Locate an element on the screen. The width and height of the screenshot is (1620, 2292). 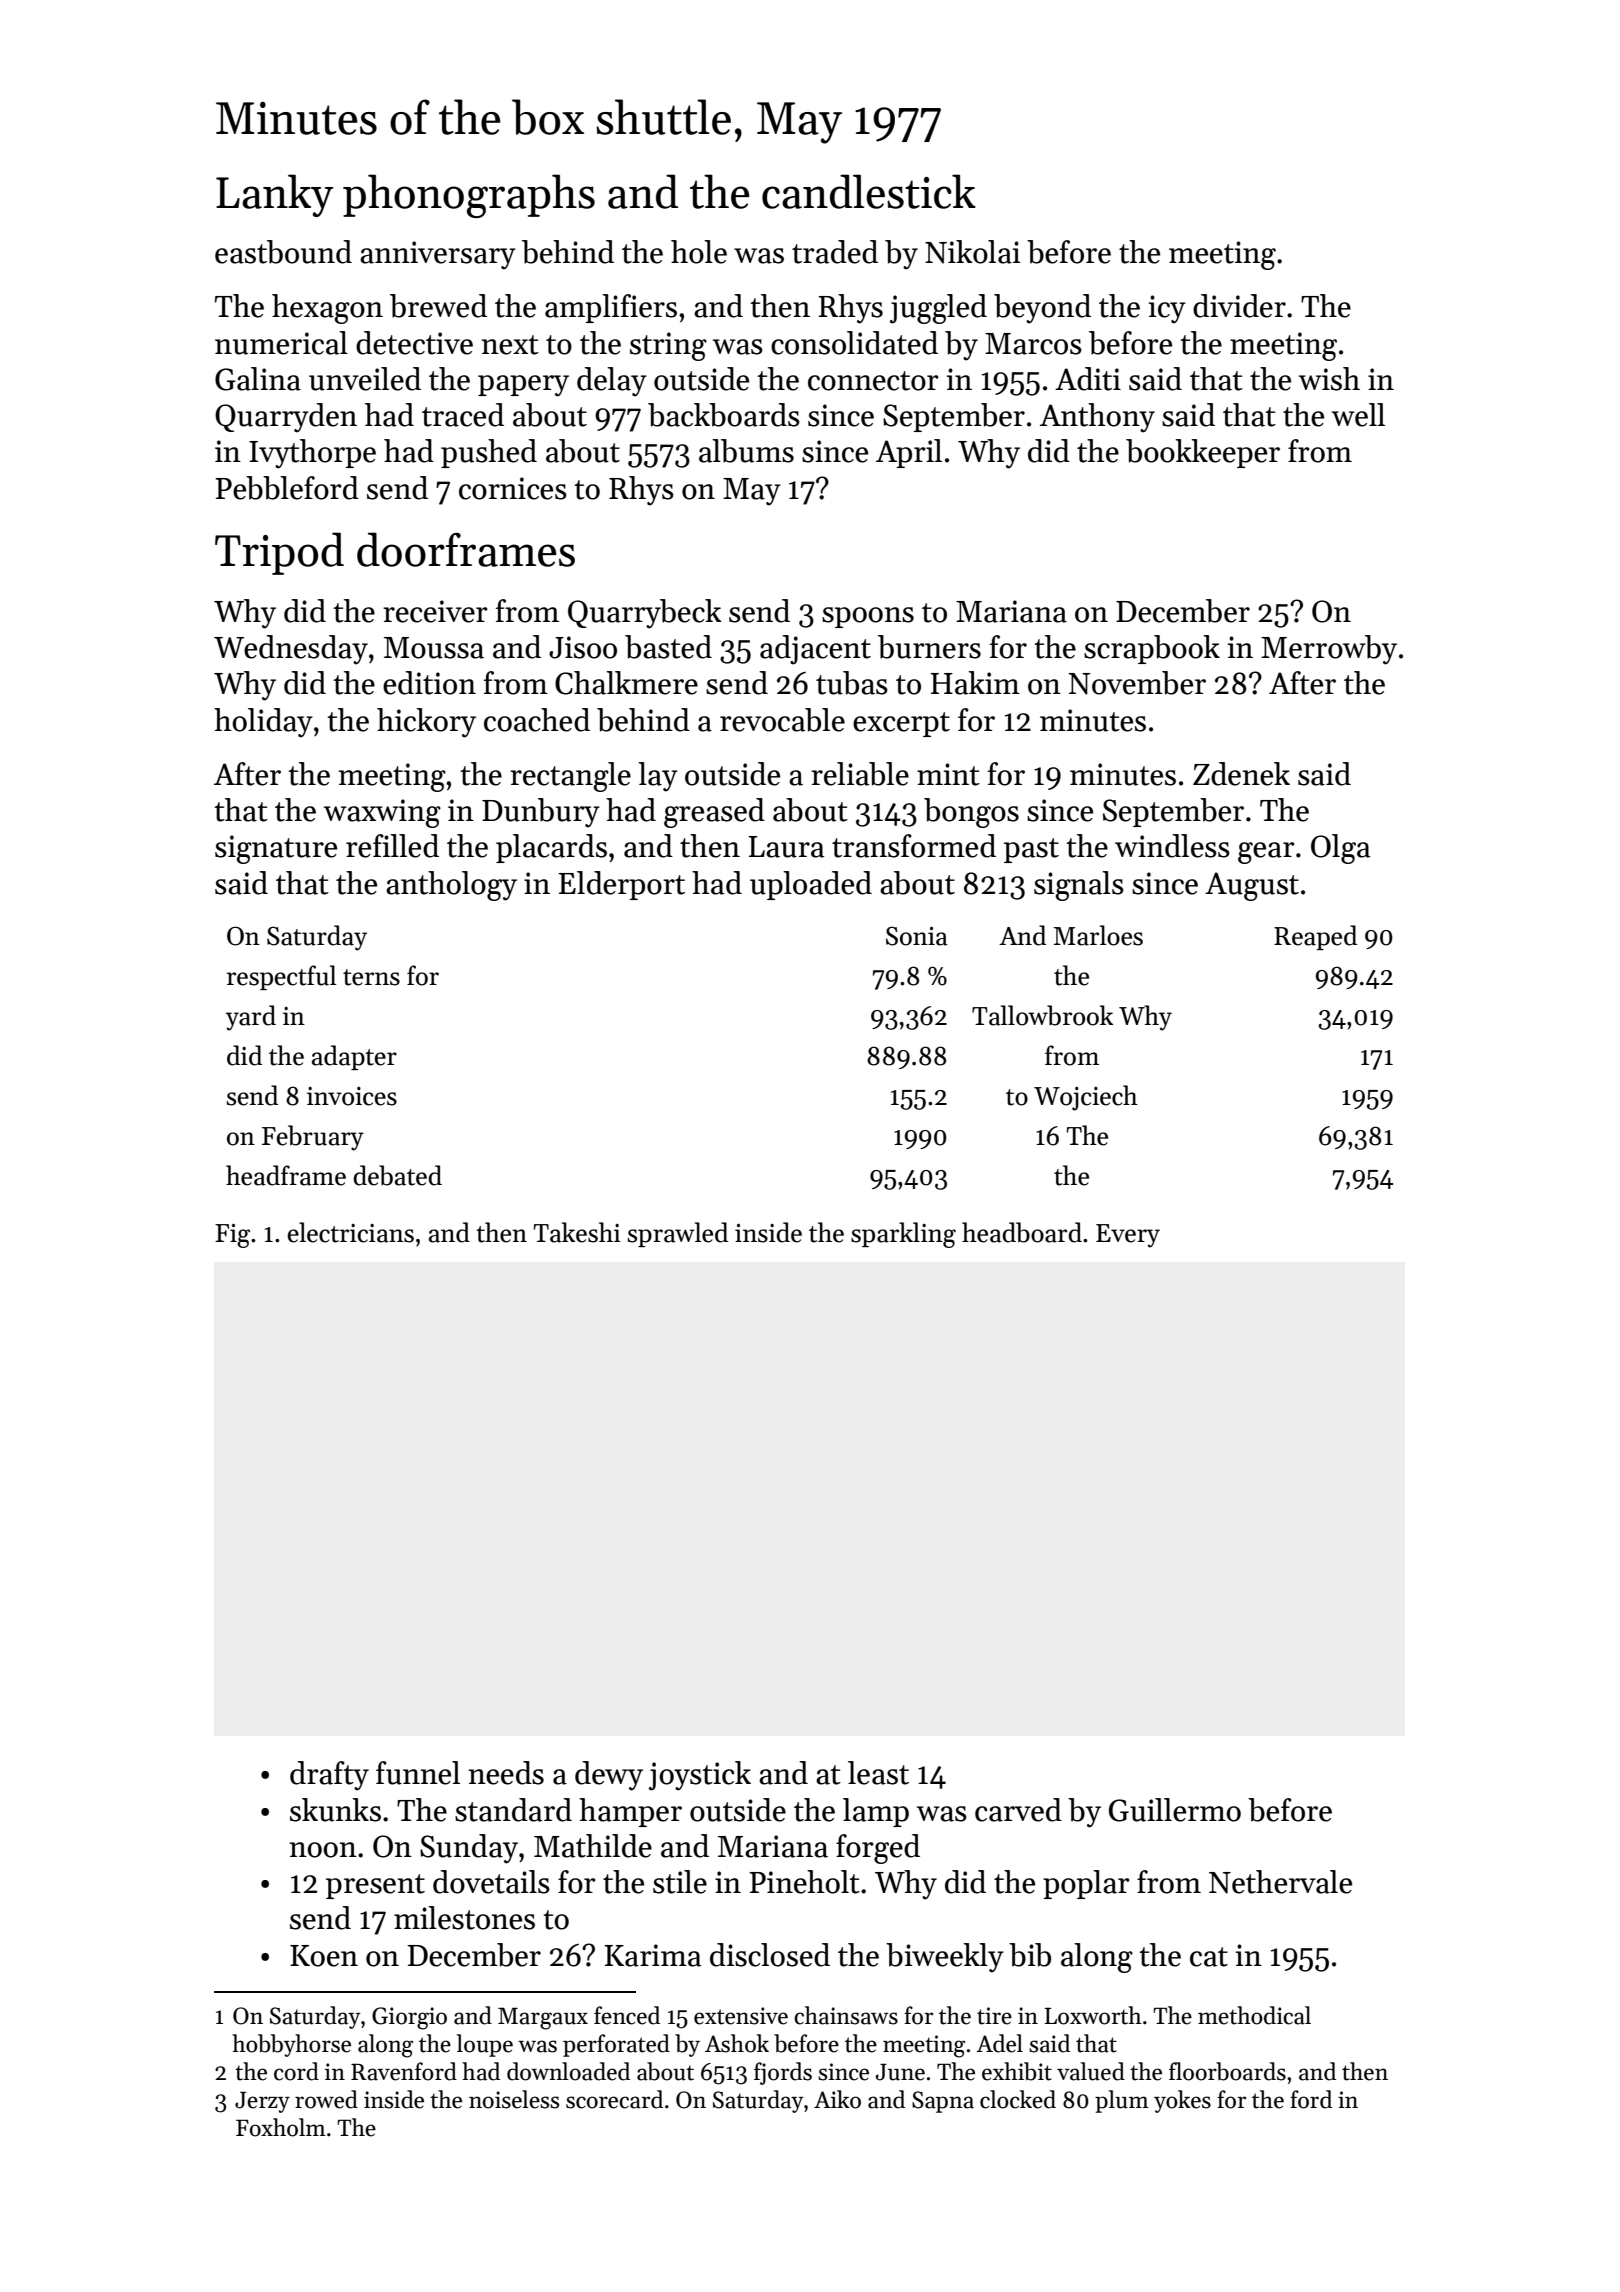
stile is located at coordinates (680, 1882).
